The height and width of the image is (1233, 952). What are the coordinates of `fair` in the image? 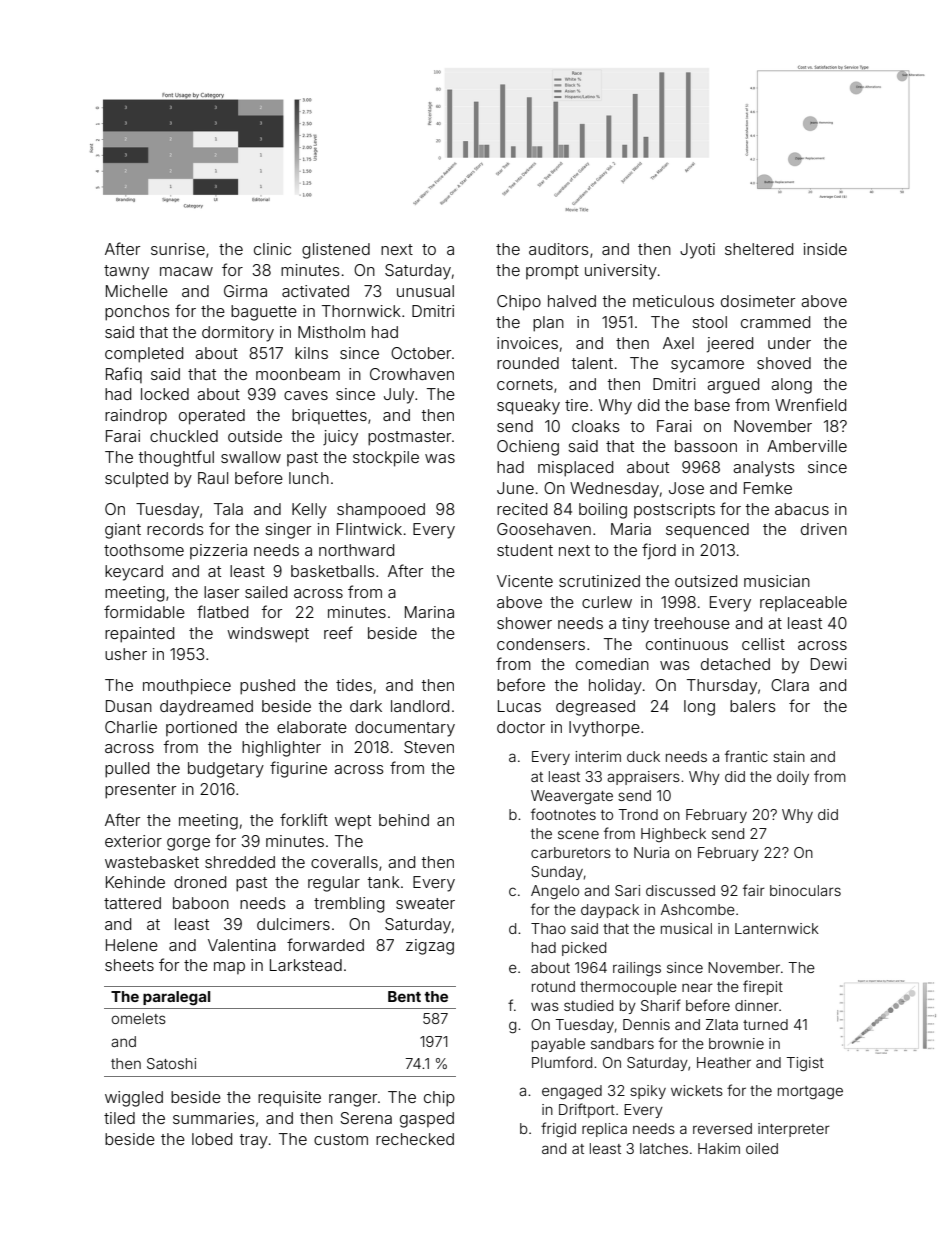 It's located at (754, 890).
